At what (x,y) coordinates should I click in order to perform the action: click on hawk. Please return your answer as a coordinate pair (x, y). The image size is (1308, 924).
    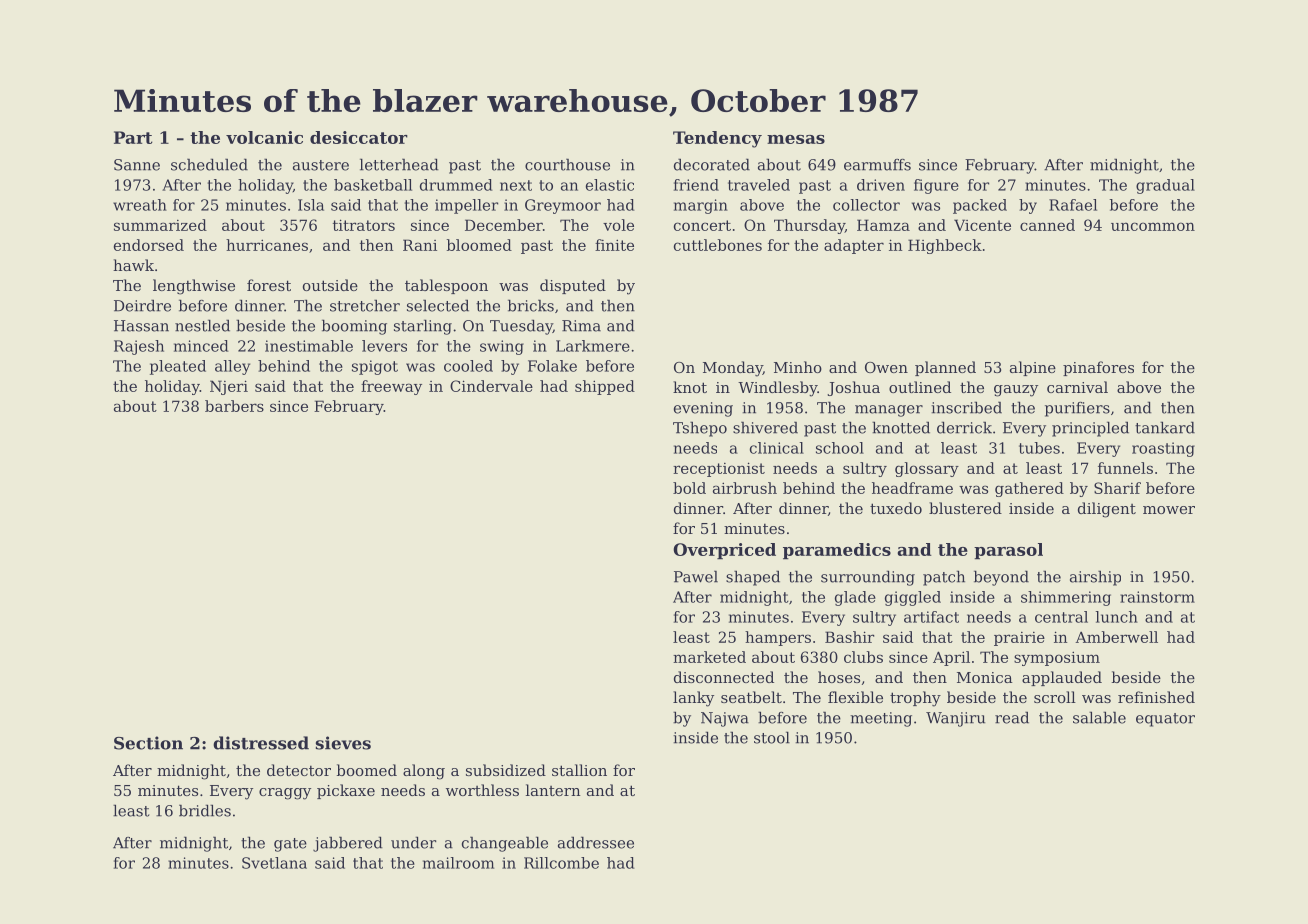
    Looking at the image, I should click on (133, 265).
